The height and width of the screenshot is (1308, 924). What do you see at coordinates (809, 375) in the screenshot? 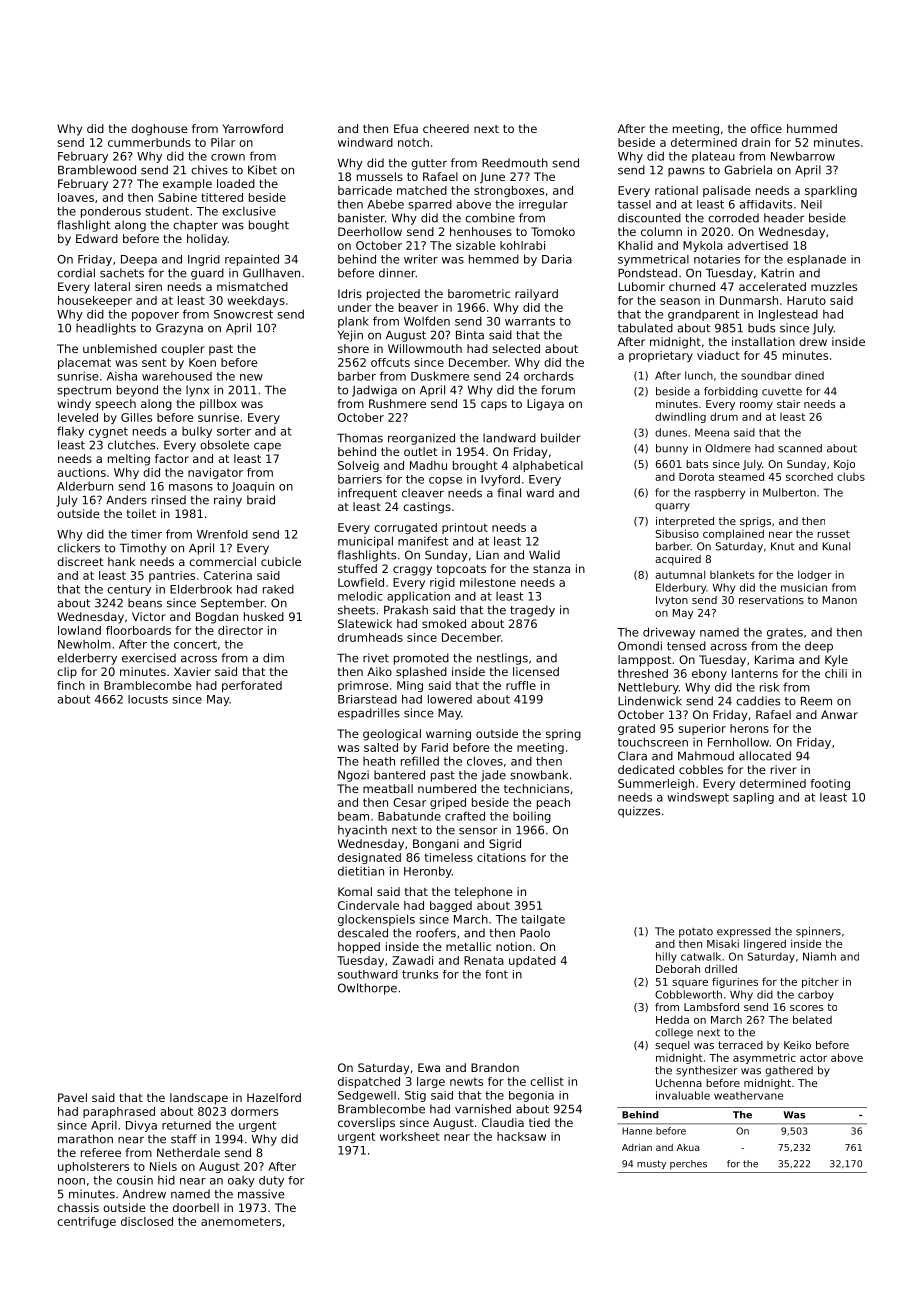
I see `dined` at bounding box center [809, 375].
